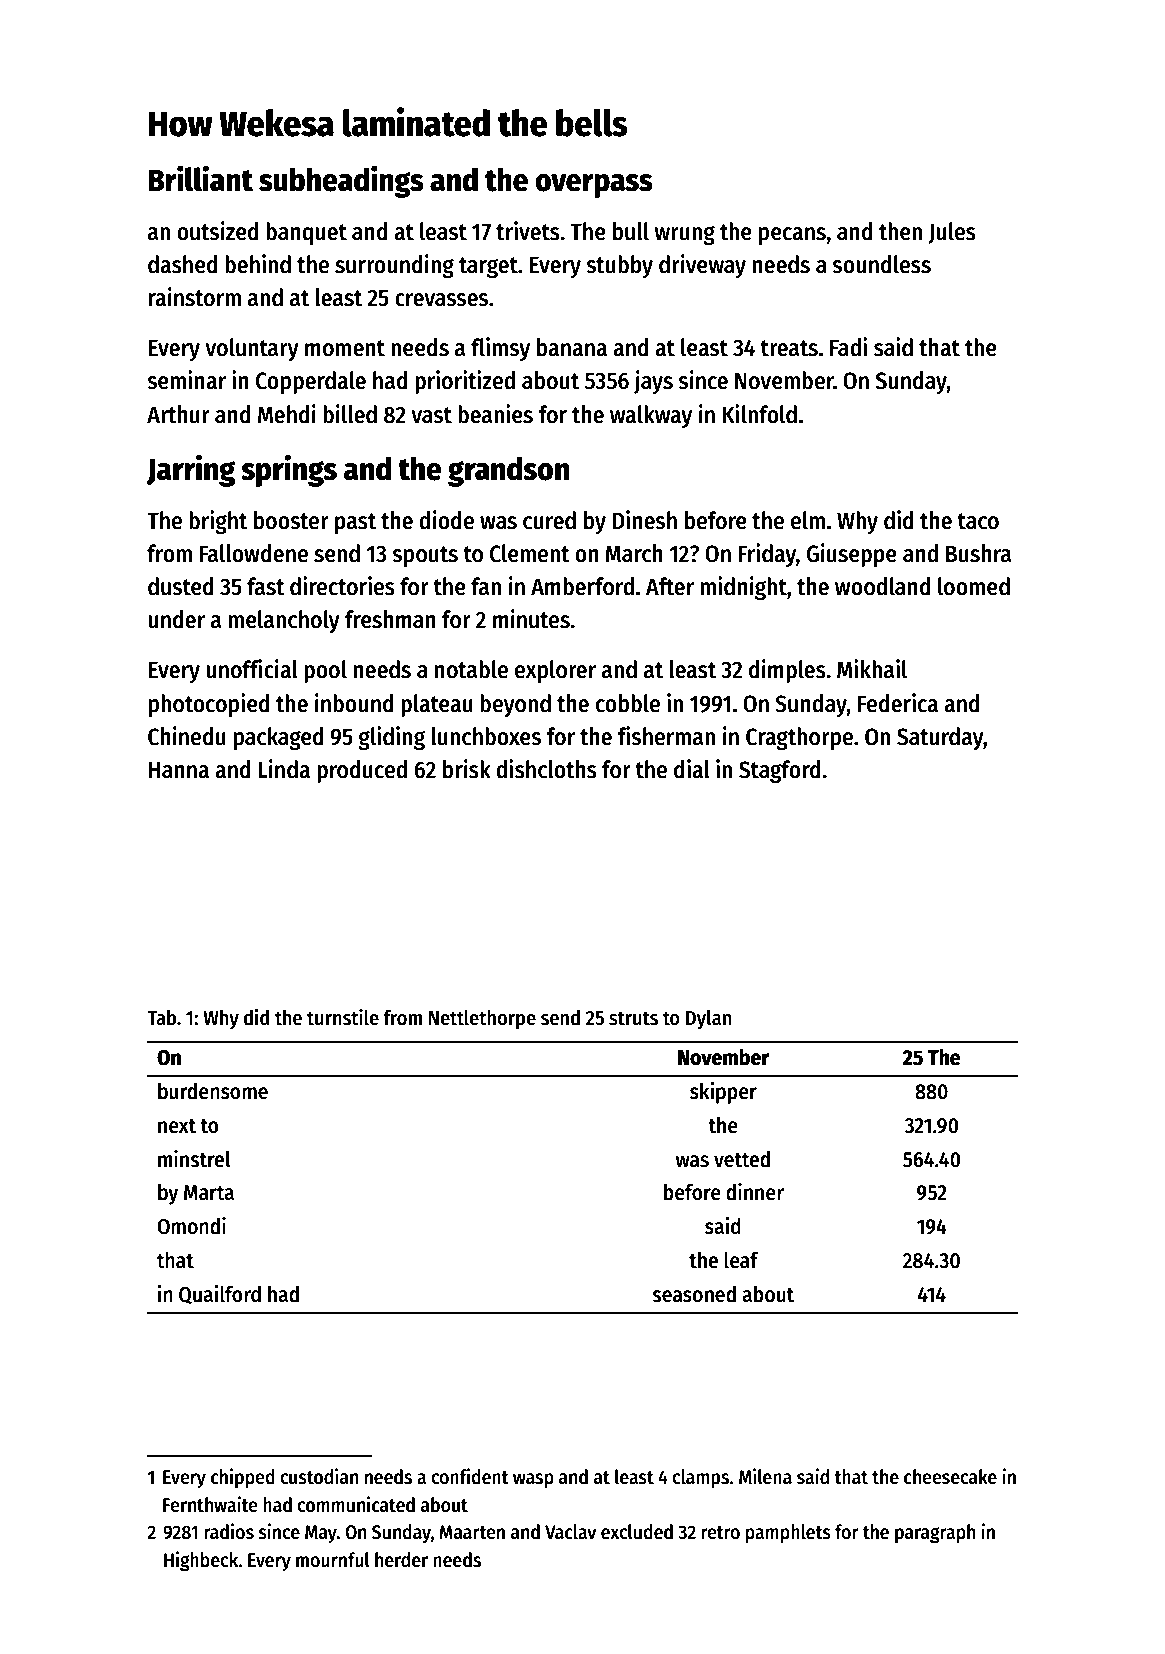 The image size is (1165, 1654). What do you see at coordinates (789, 348) in the document?
I see `treats` at bounding box center [789, 348].
